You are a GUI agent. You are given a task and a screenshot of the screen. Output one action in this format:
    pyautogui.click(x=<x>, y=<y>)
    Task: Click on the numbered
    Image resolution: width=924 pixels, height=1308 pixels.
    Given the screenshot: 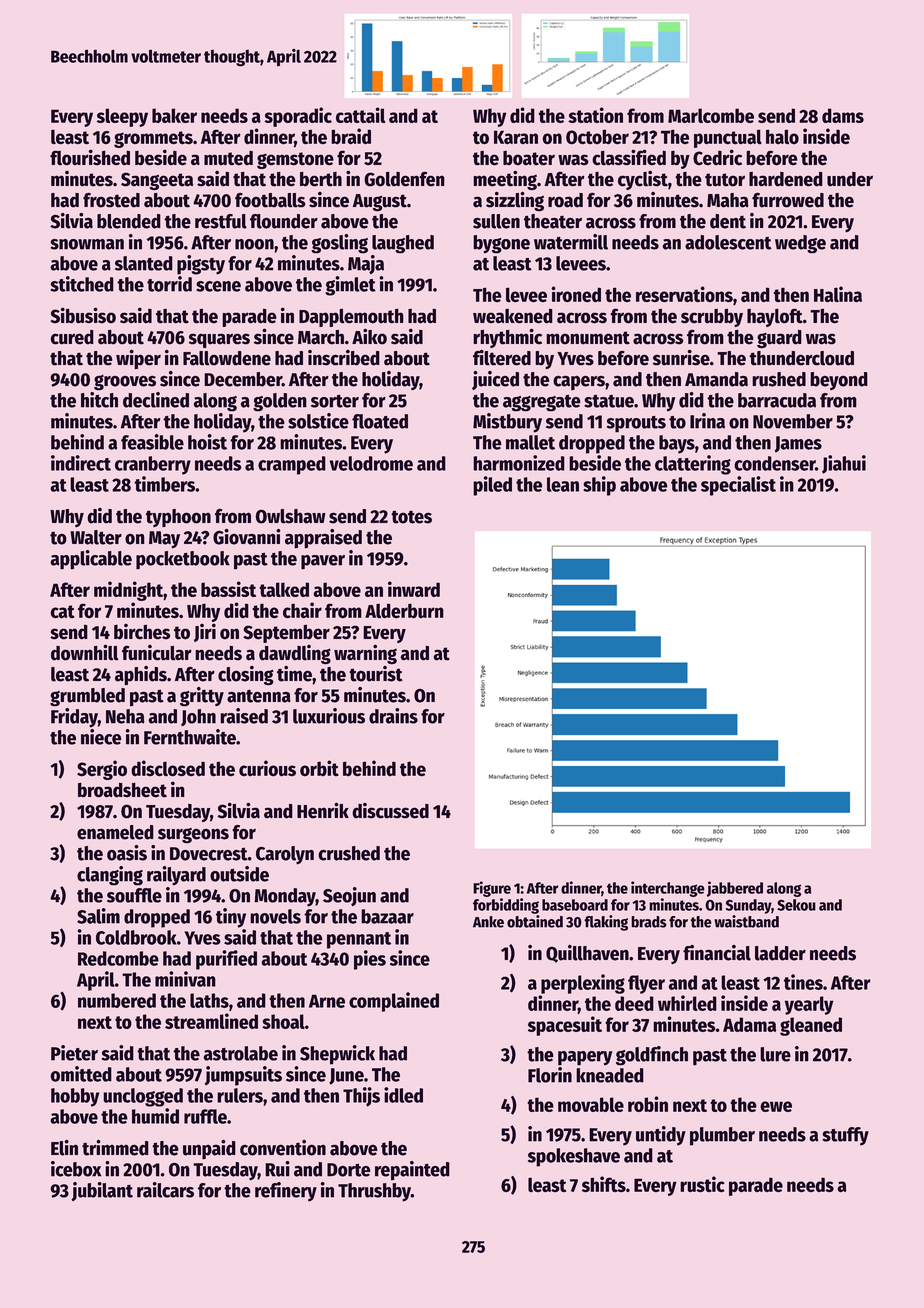 What is the action you would take?
    pyautogui.click(x=117, y=1000)
